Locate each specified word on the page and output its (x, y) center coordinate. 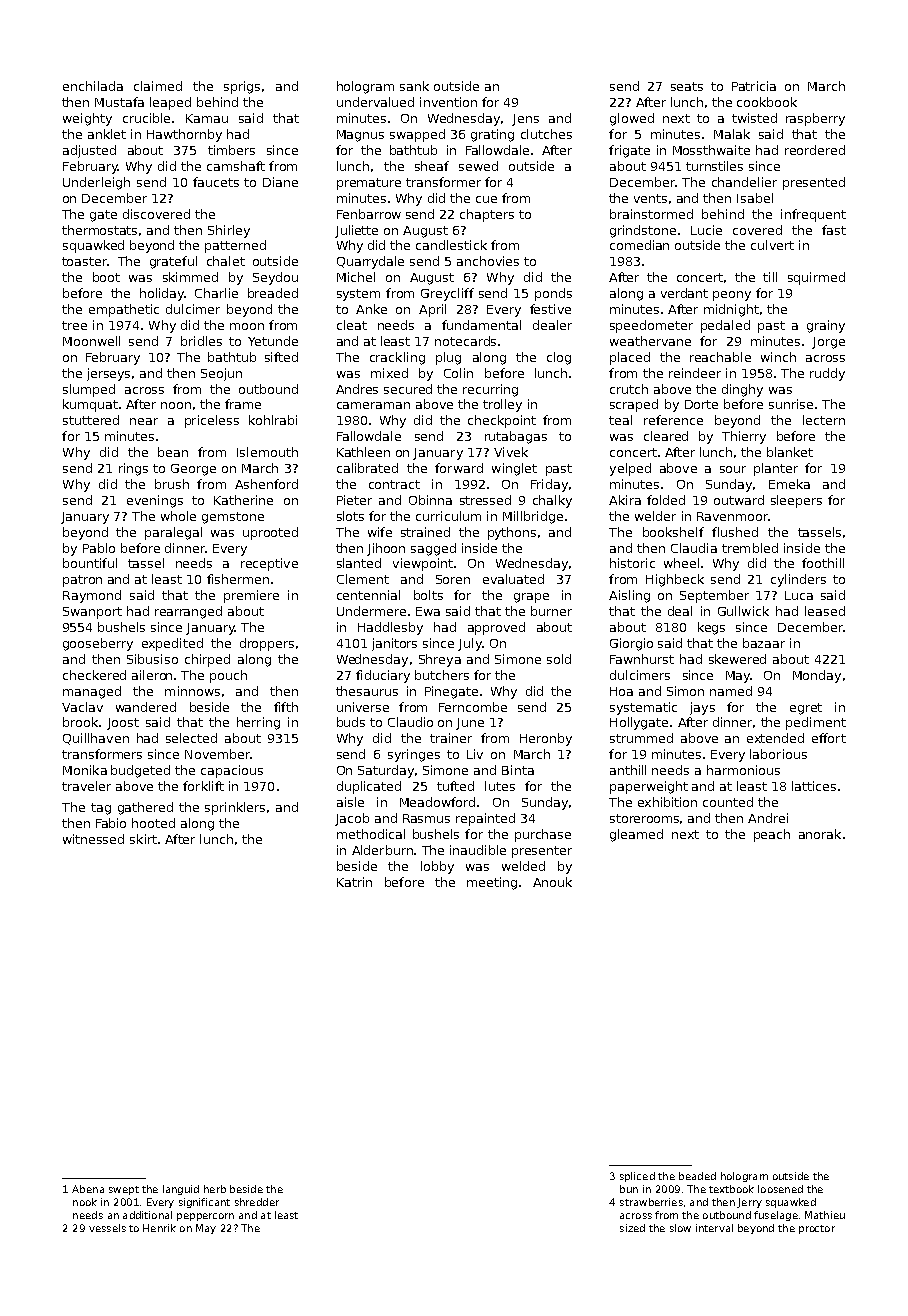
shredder (257, 1202)
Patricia (754, 86)
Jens (525, 120)
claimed (158, 86)
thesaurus (367, 691)
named (731, 691)
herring (258, 723)
